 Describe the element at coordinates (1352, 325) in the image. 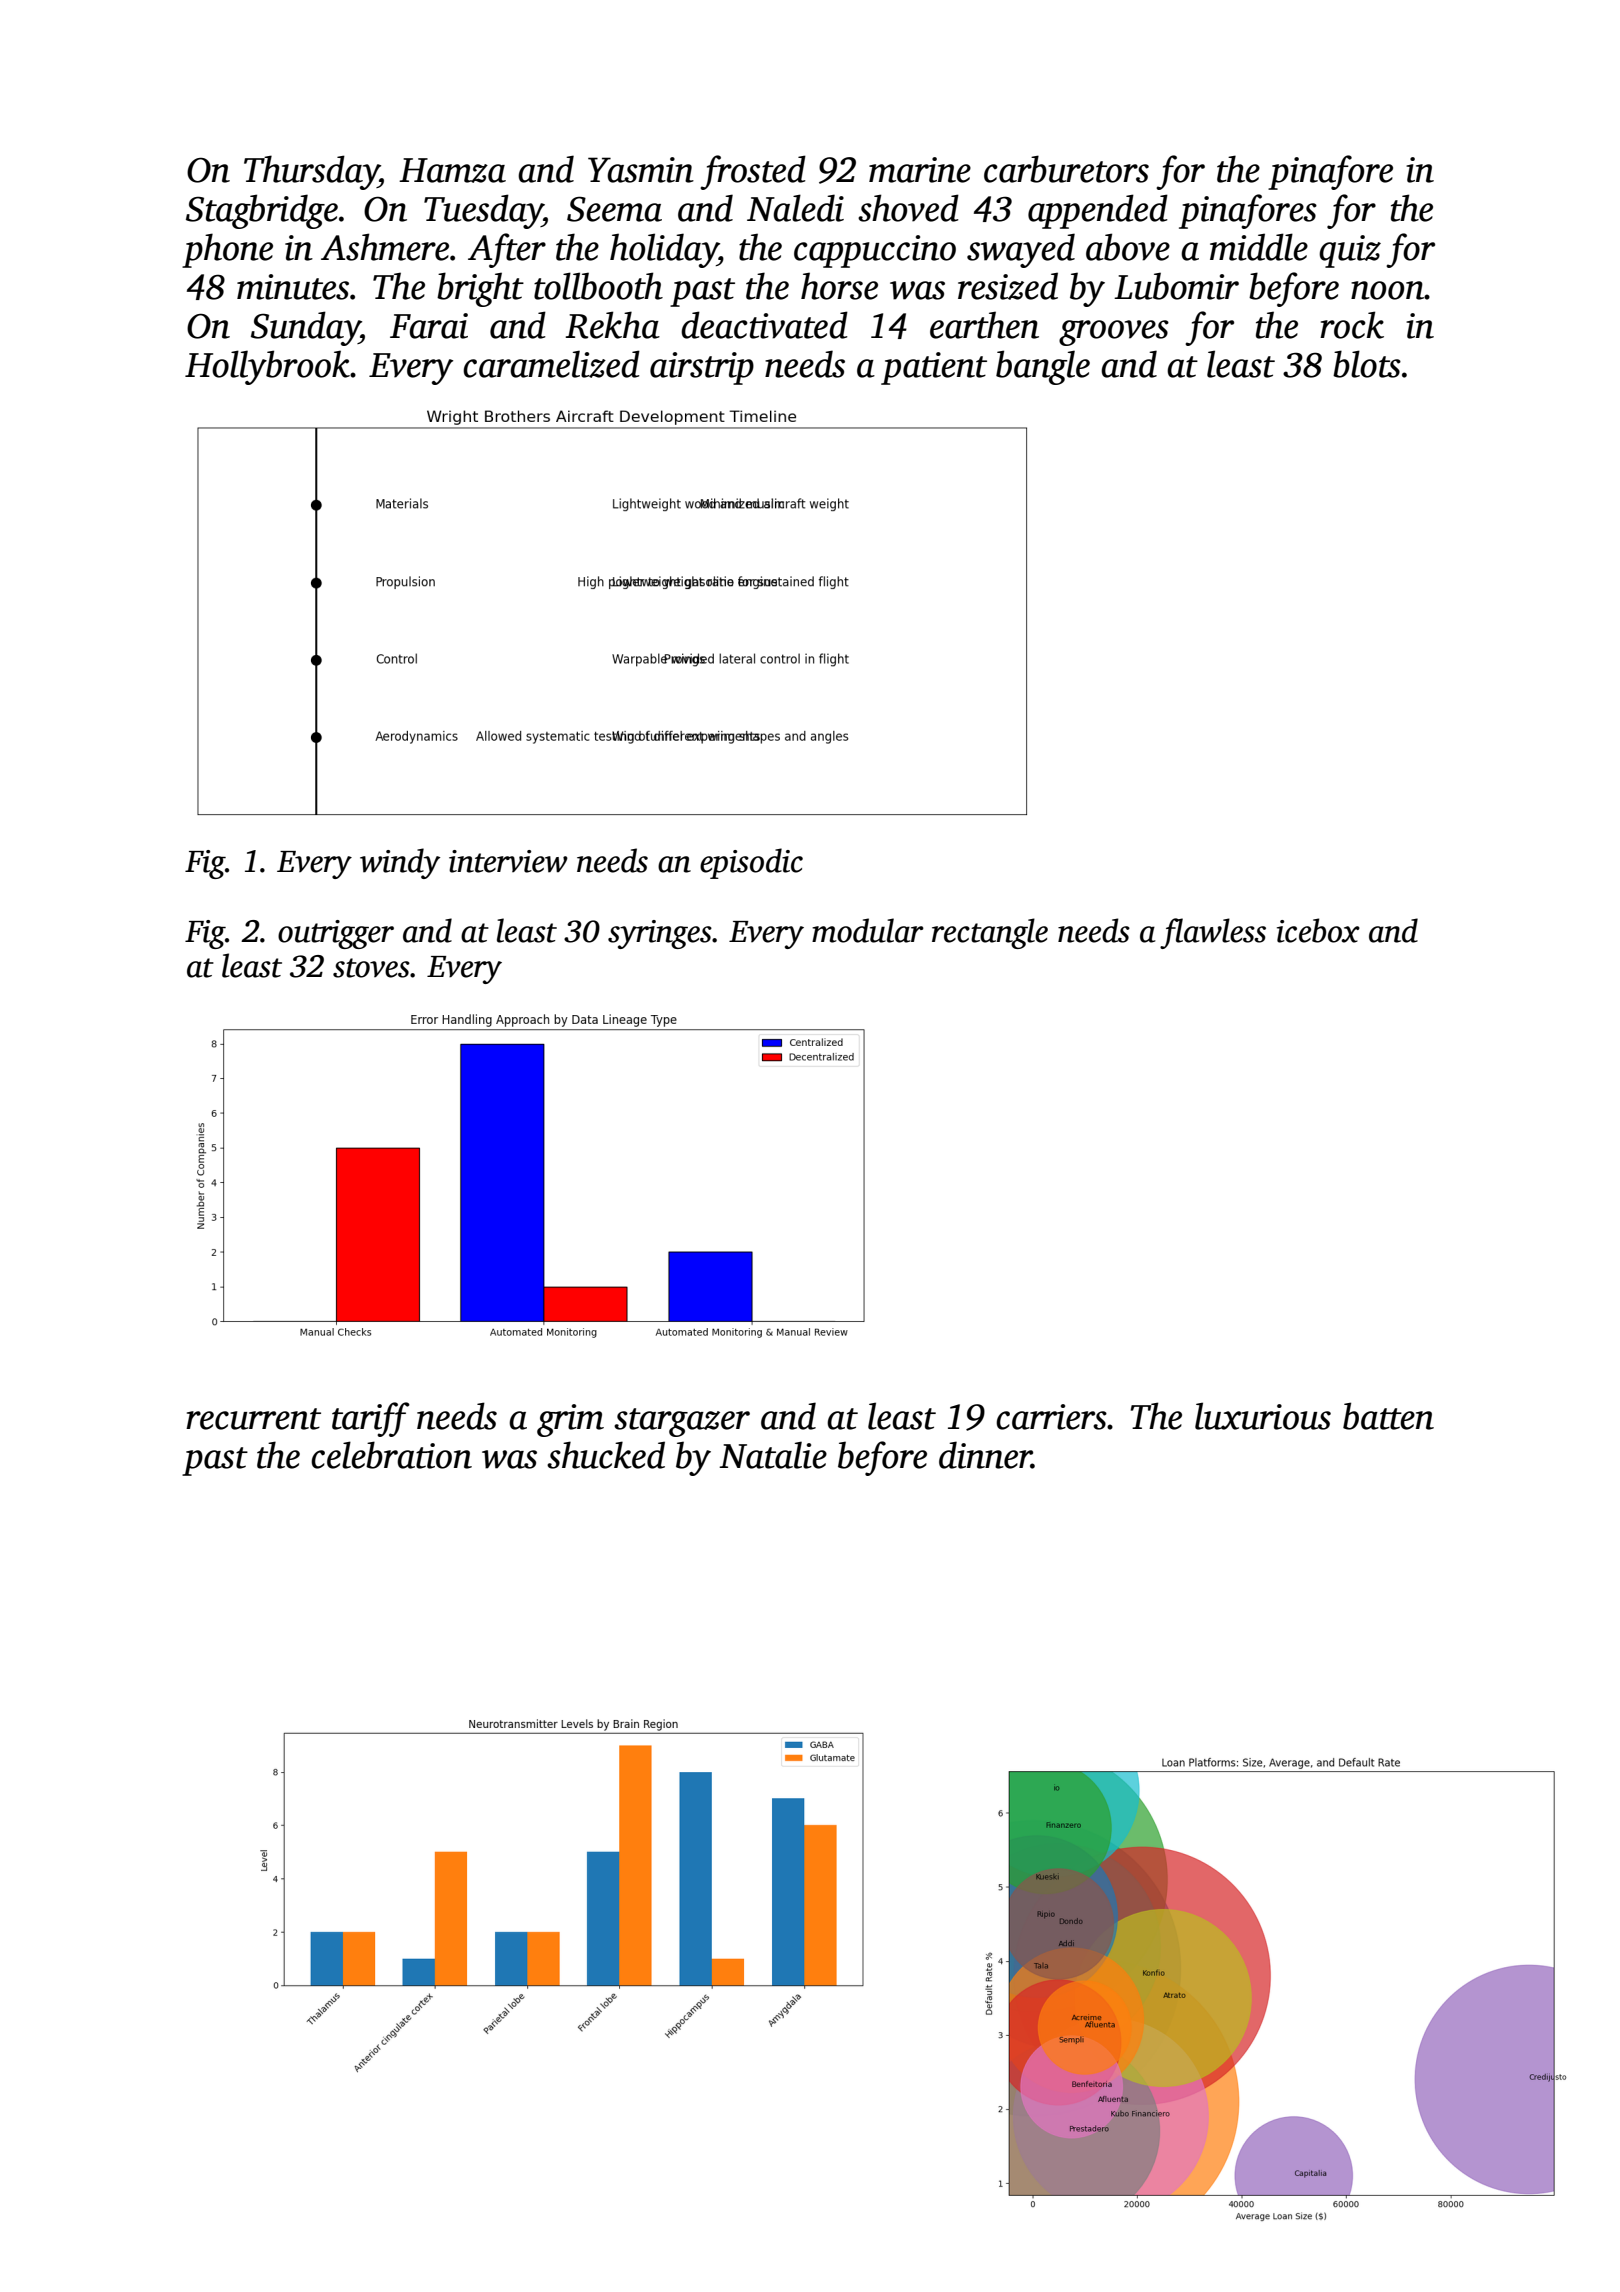

I see `rock` at that location.
